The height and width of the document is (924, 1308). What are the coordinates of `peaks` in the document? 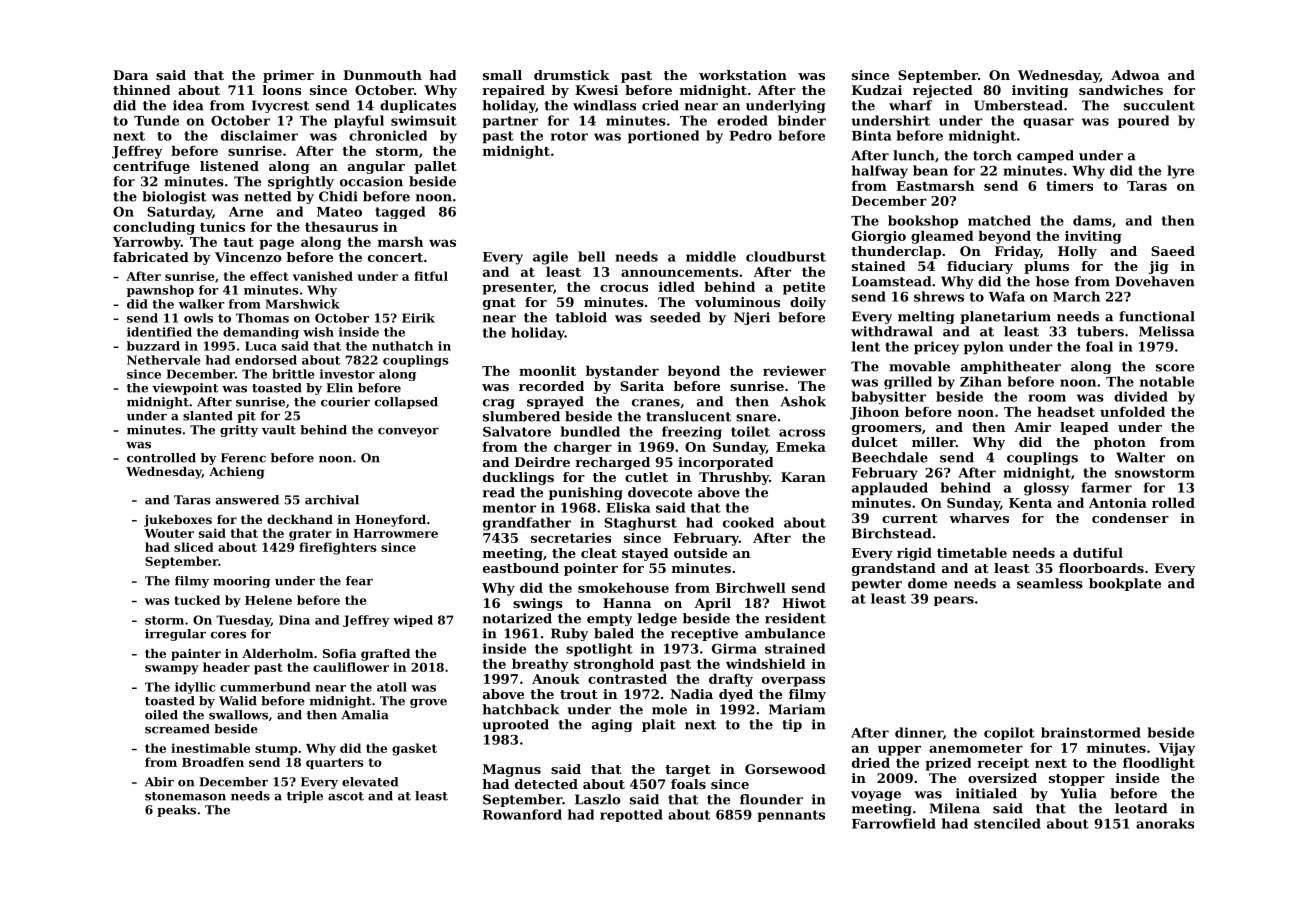 It's located at (176, 811).
